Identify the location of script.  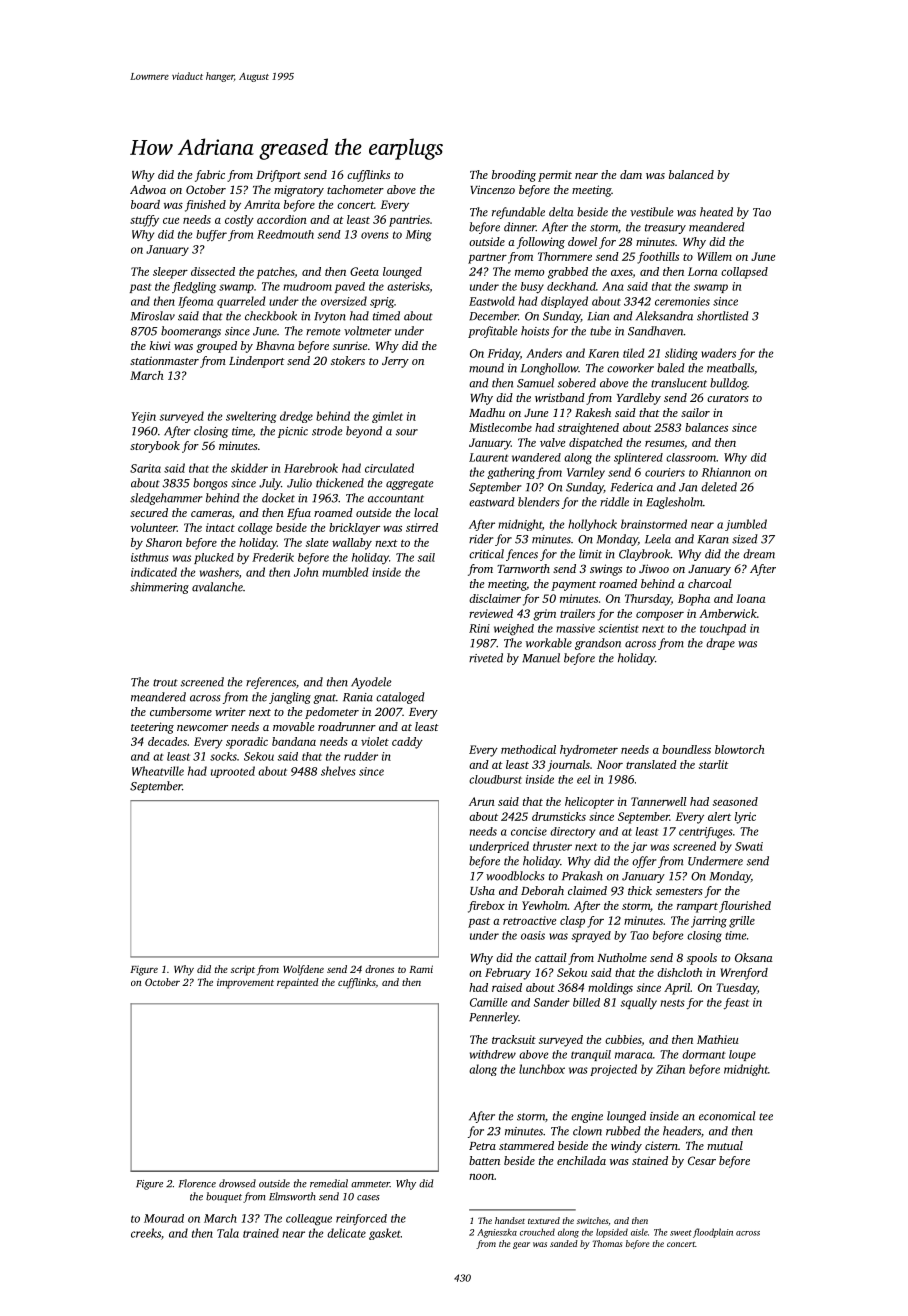
(243, 970).
